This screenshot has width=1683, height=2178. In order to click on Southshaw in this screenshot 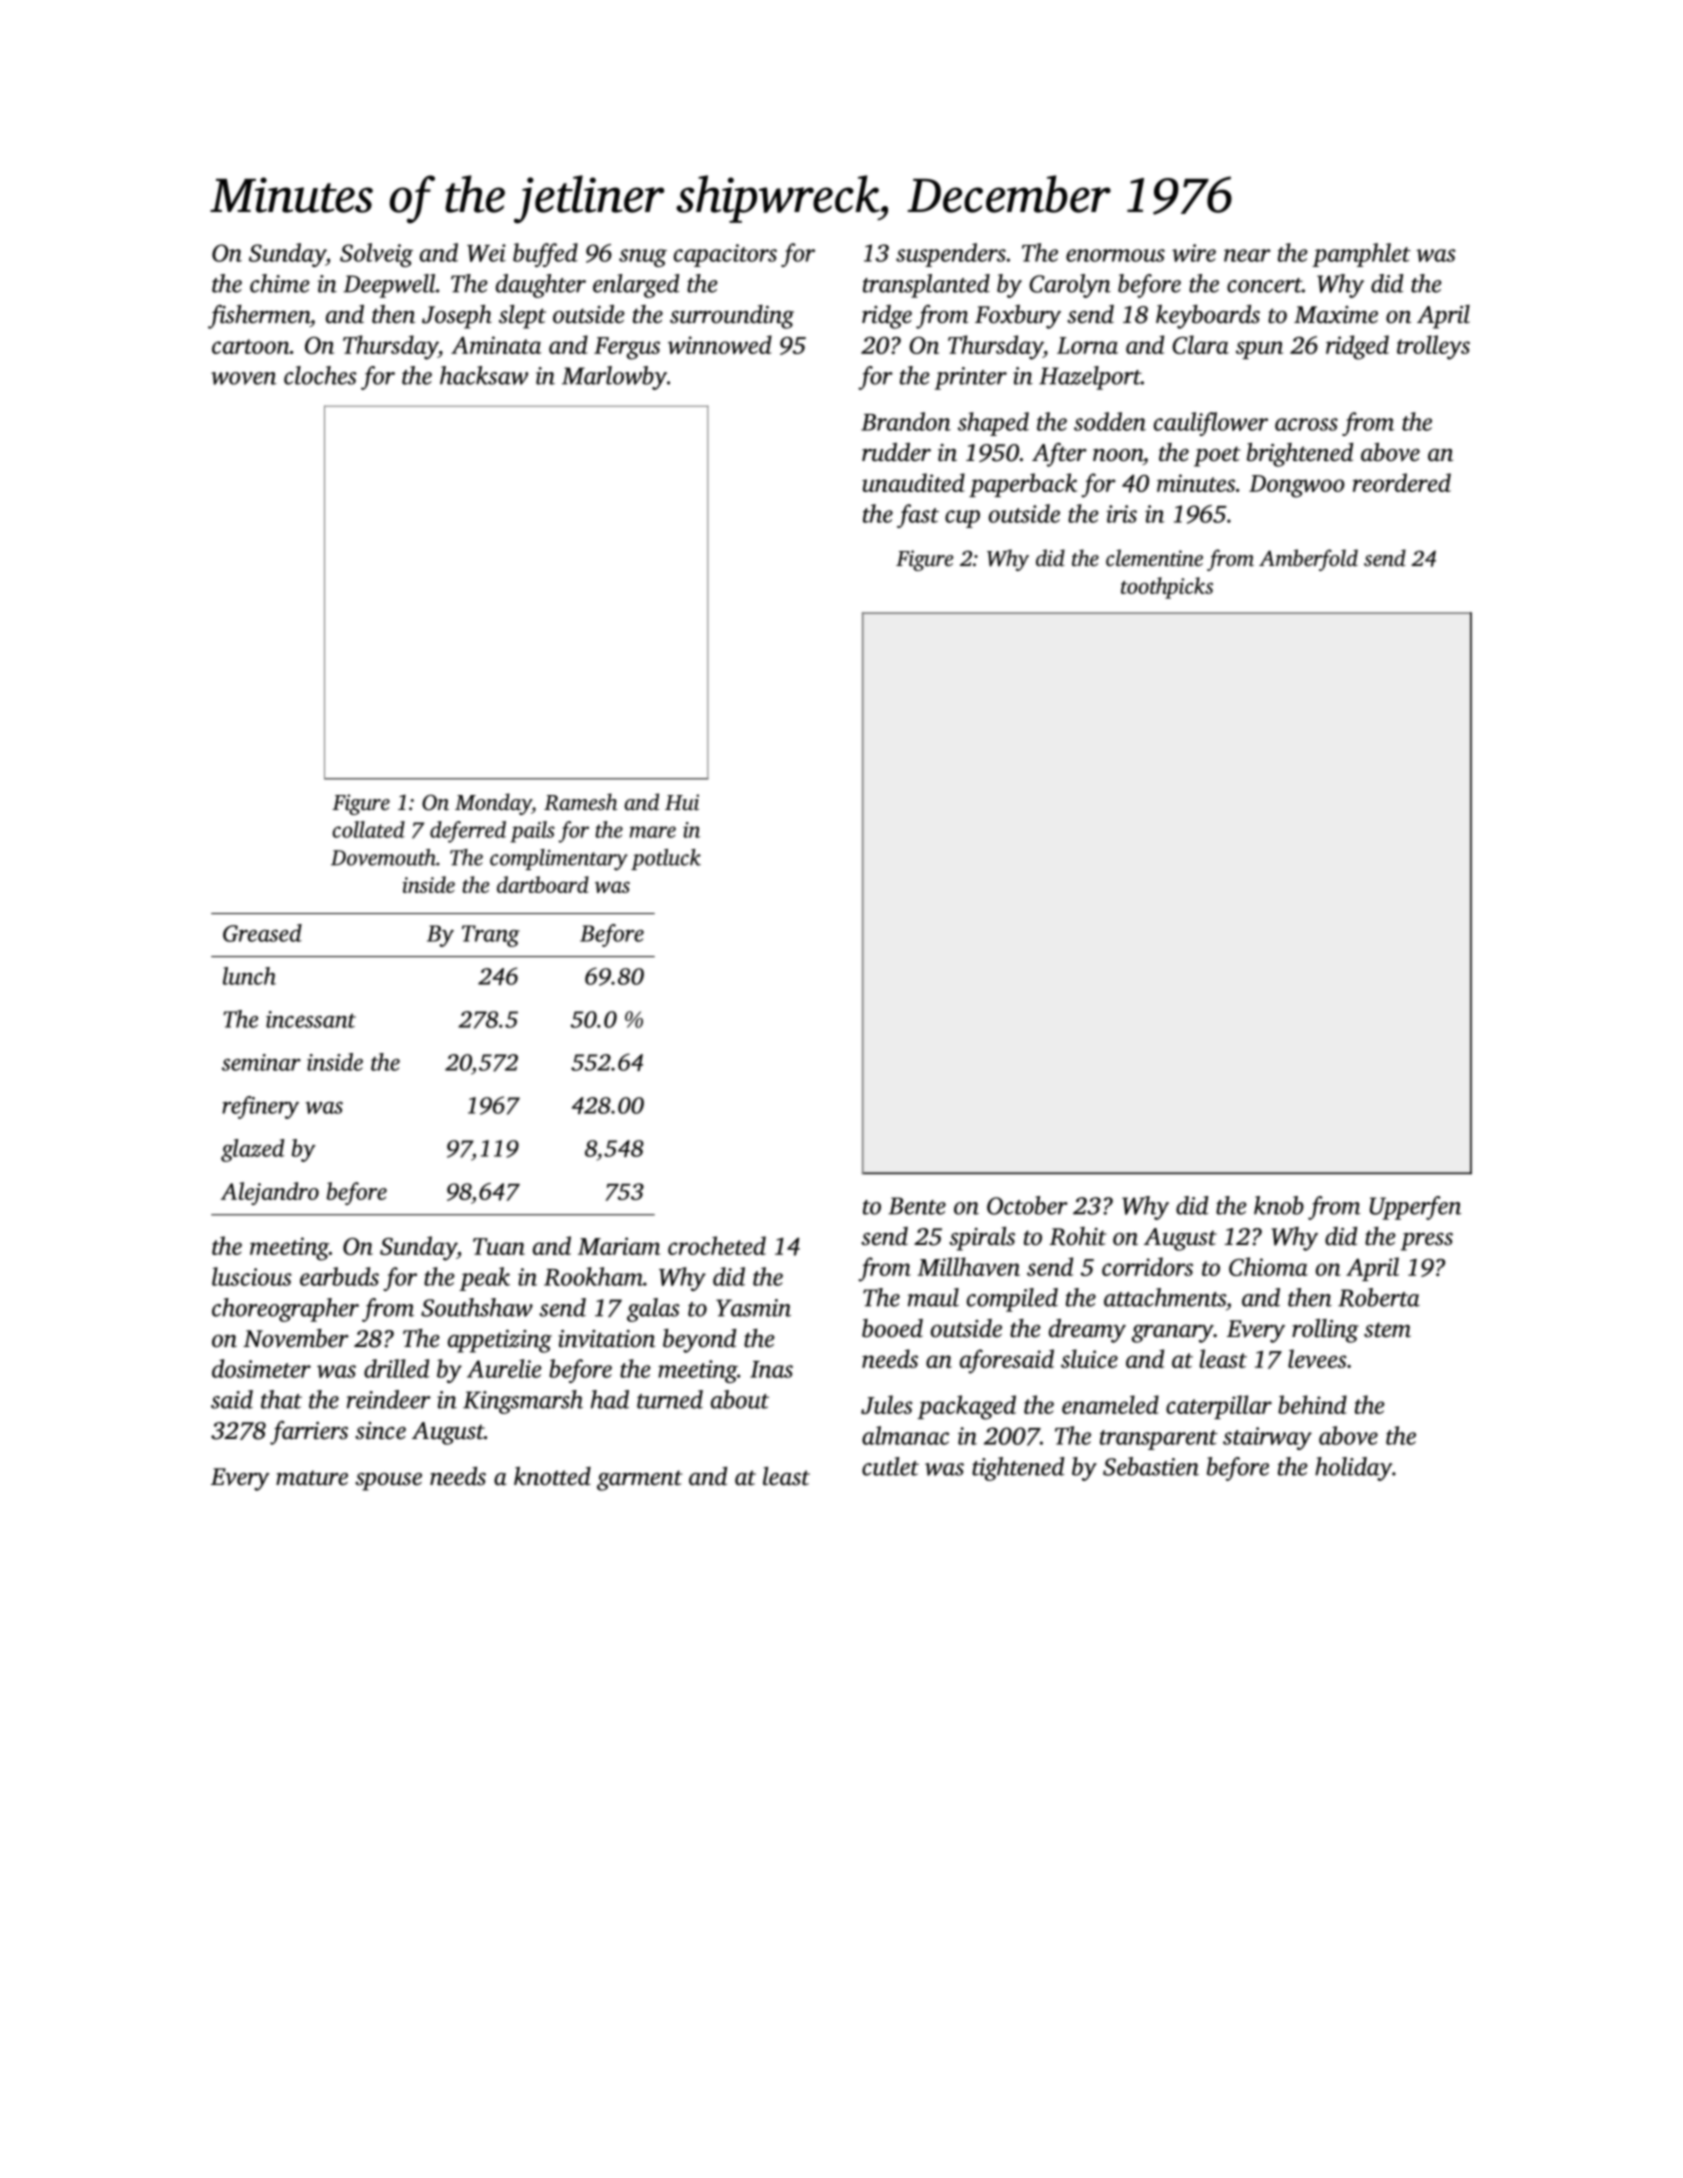, I will do `click(477, 1307)`.
